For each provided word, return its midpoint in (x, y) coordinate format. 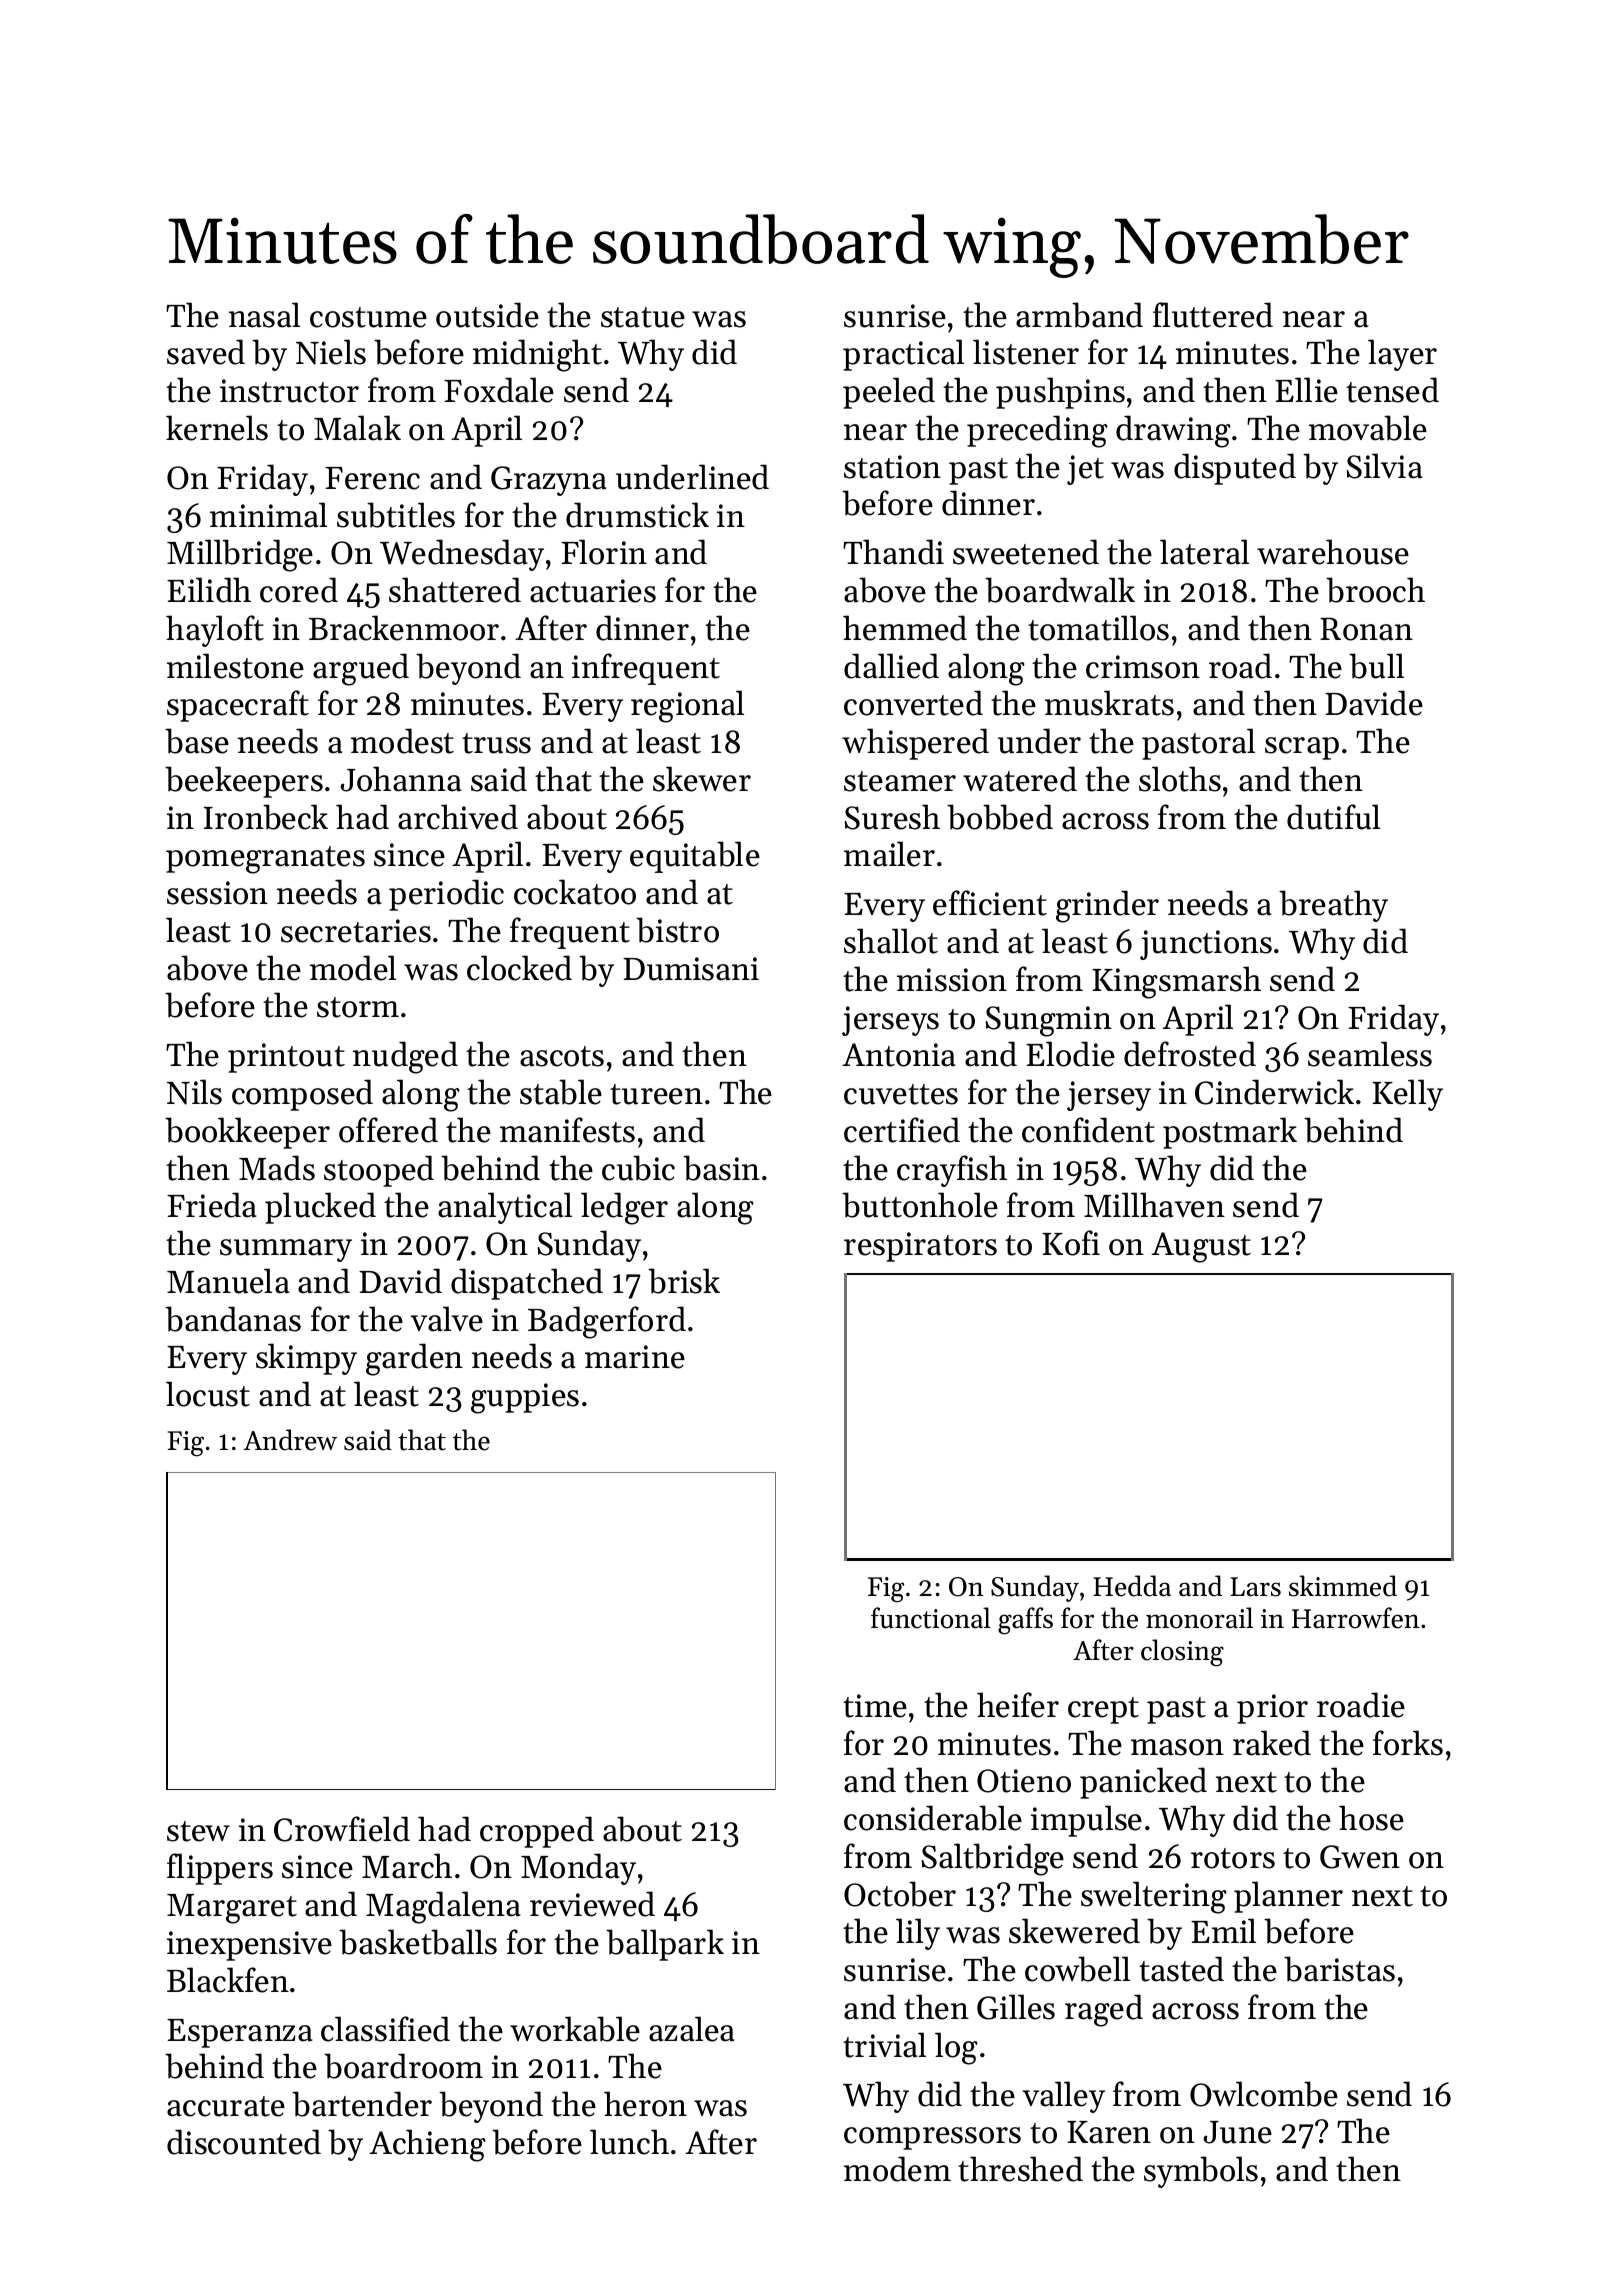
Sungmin (1049, 1021)
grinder (1107, 906)
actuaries (593, 591)
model (353, 968)
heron (645, 2104)
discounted (244, 2142)
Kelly (1407, 1095)
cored (299, 590)
